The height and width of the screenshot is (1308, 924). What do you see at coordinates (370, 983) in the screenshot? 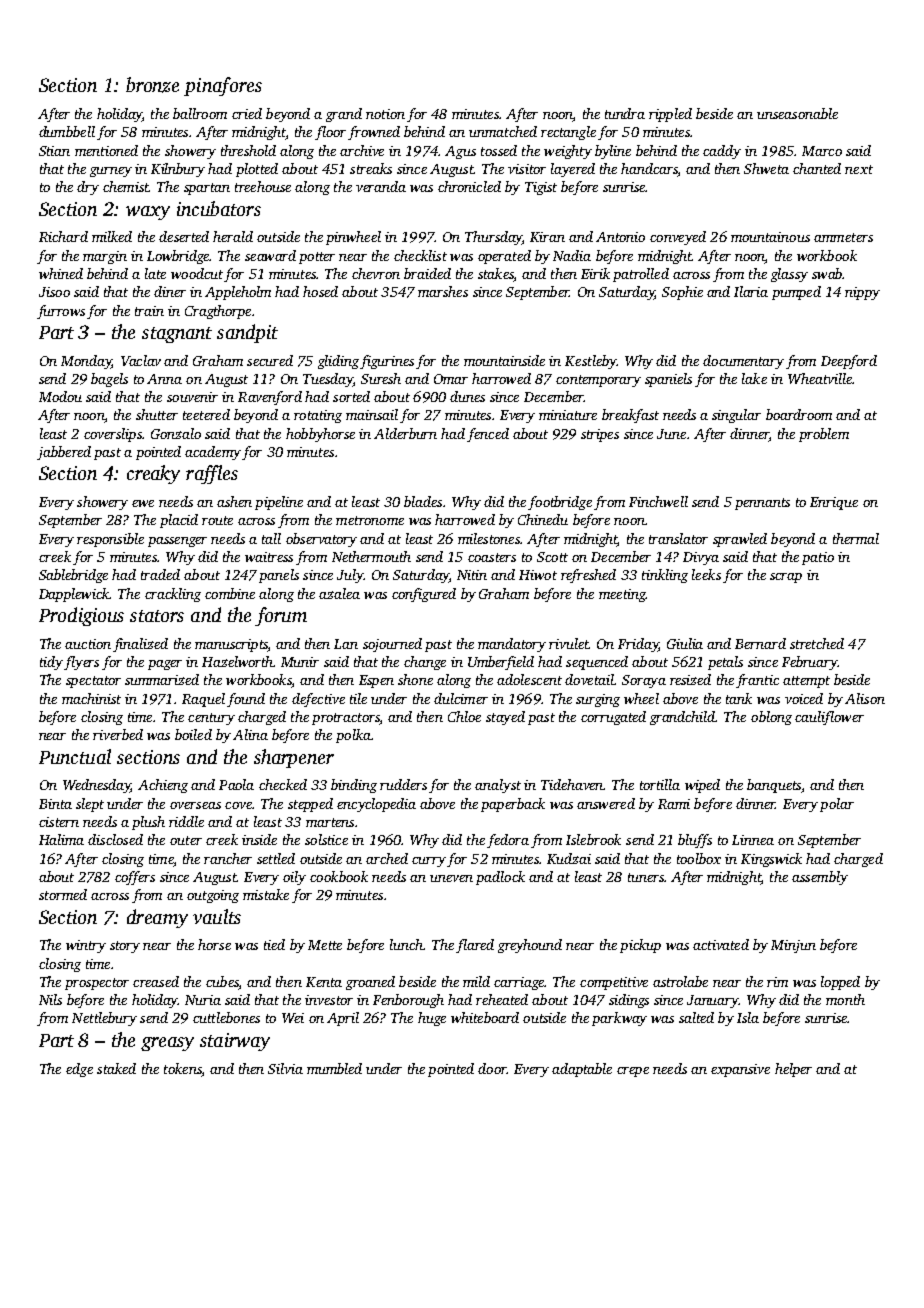
I see `groaned` at bounding box center [370, 983].
